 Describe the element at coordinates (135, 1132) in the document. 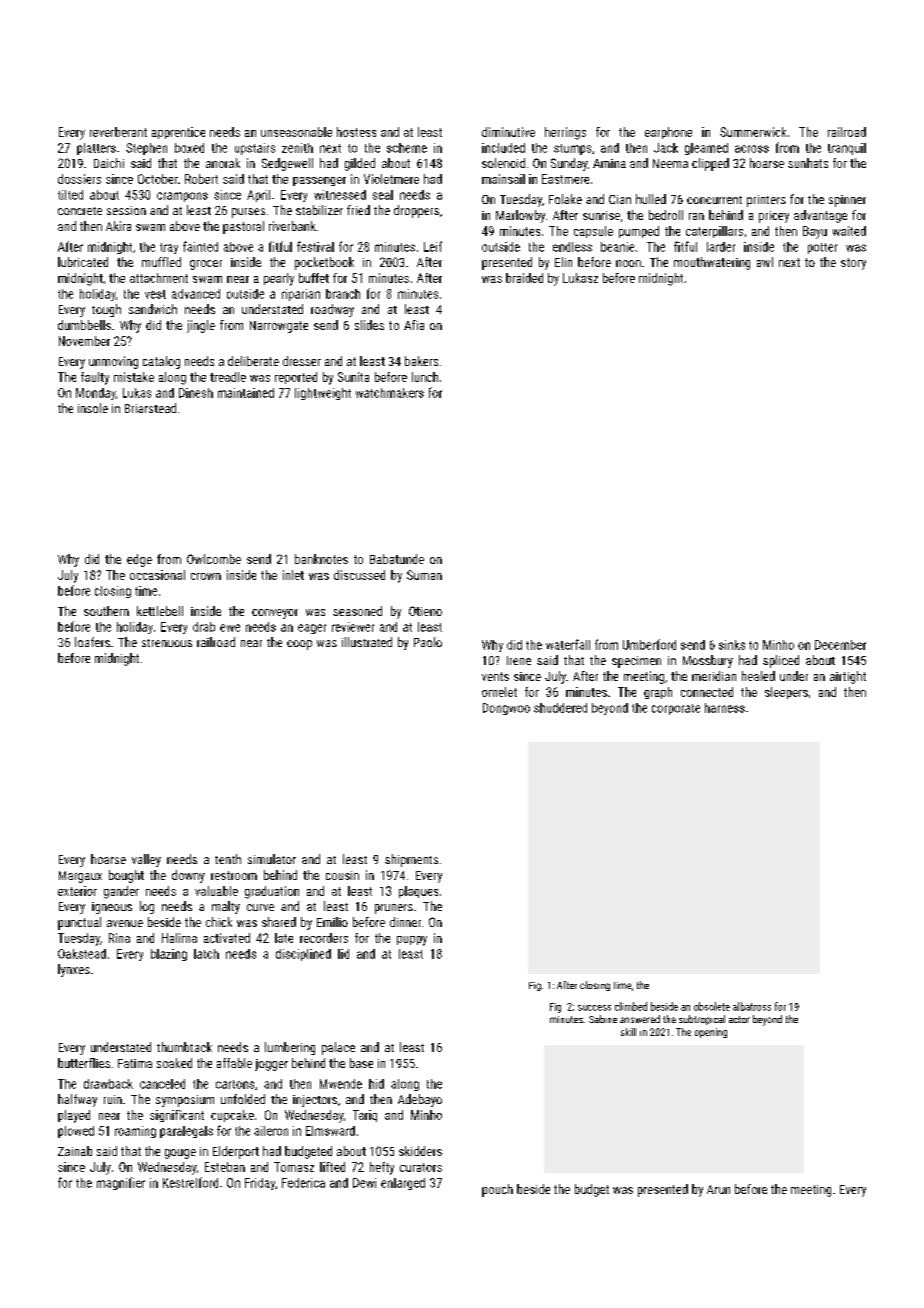

I see `roaming` at that location.
